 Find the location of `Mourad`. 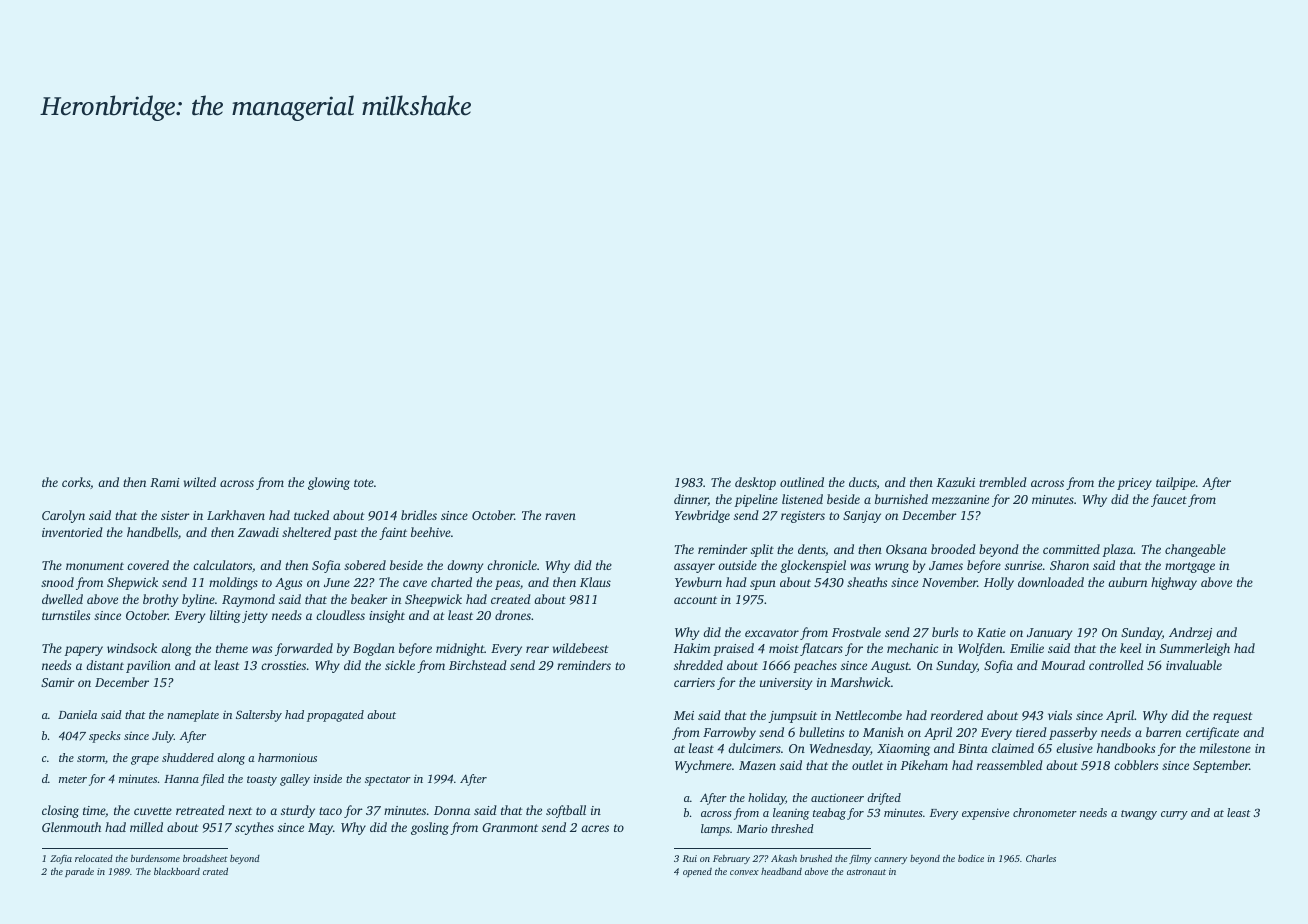

Mourad is located at coordinates (1063, 665).
